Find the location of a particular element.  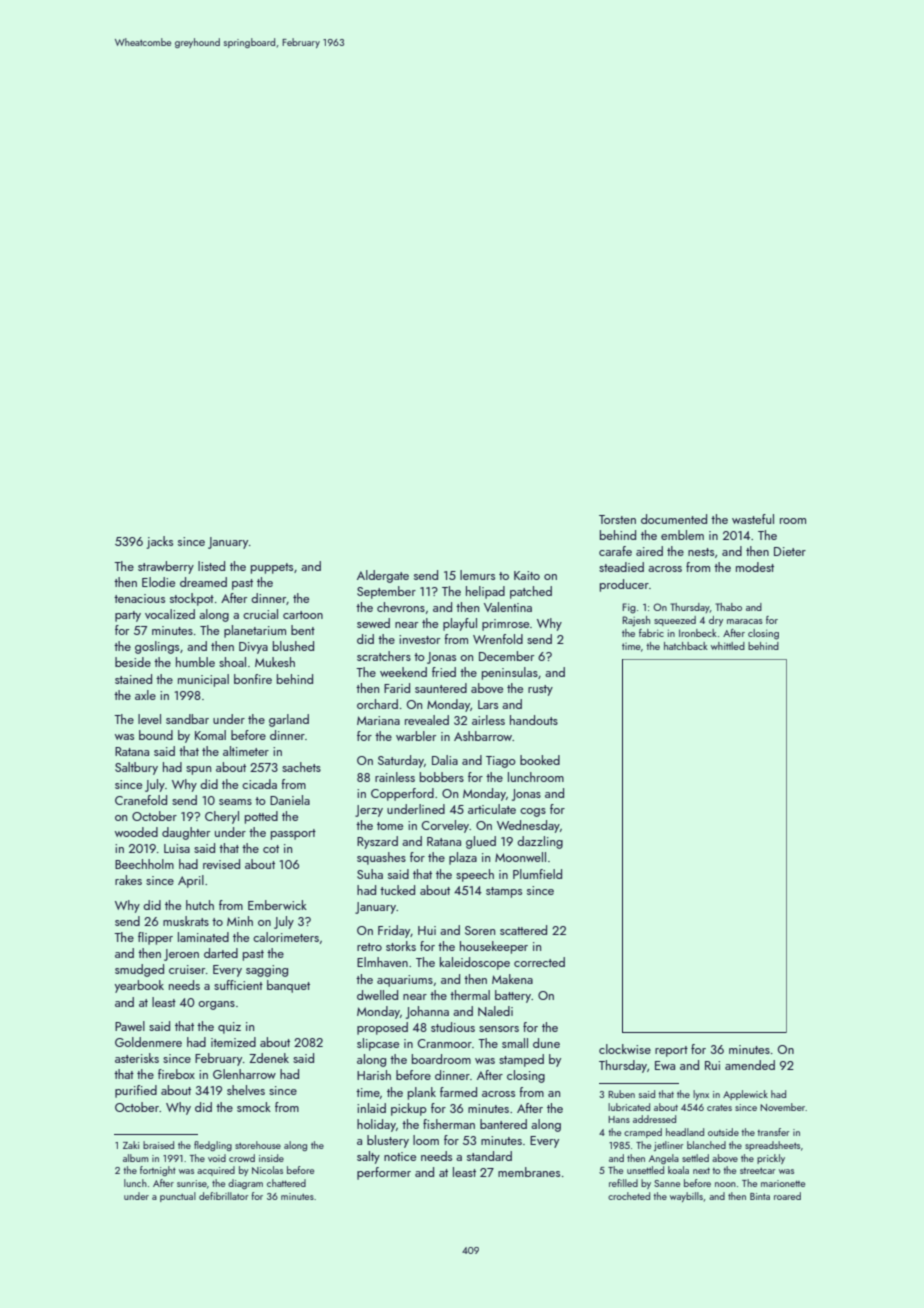

cogs is located at coordinates (533, 812).
